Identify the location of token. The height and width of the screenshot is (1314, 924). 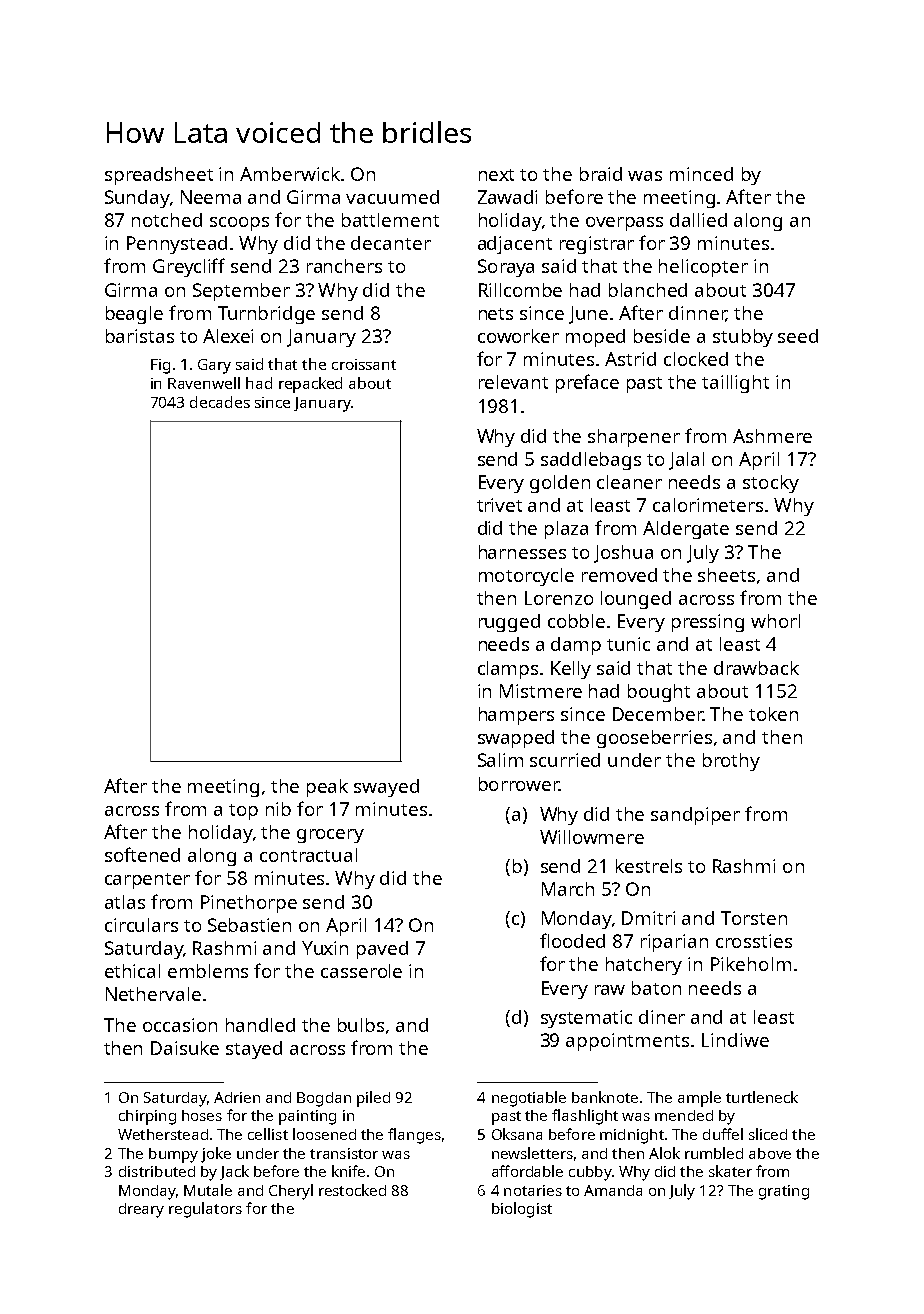
(773, 714).
